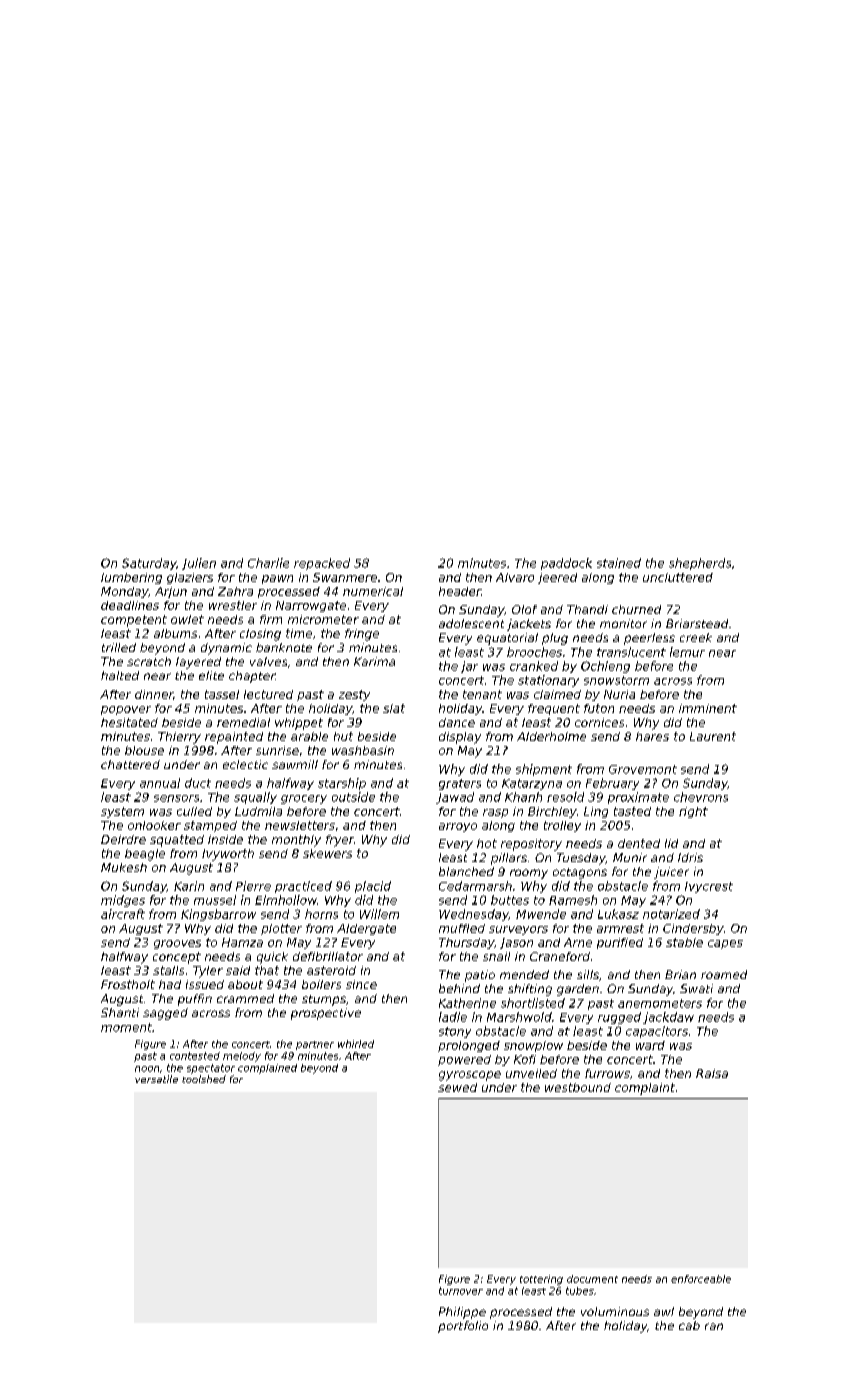  Describe the element at coordinates (190, 578) in the document. I see `glaziers` at that location.
